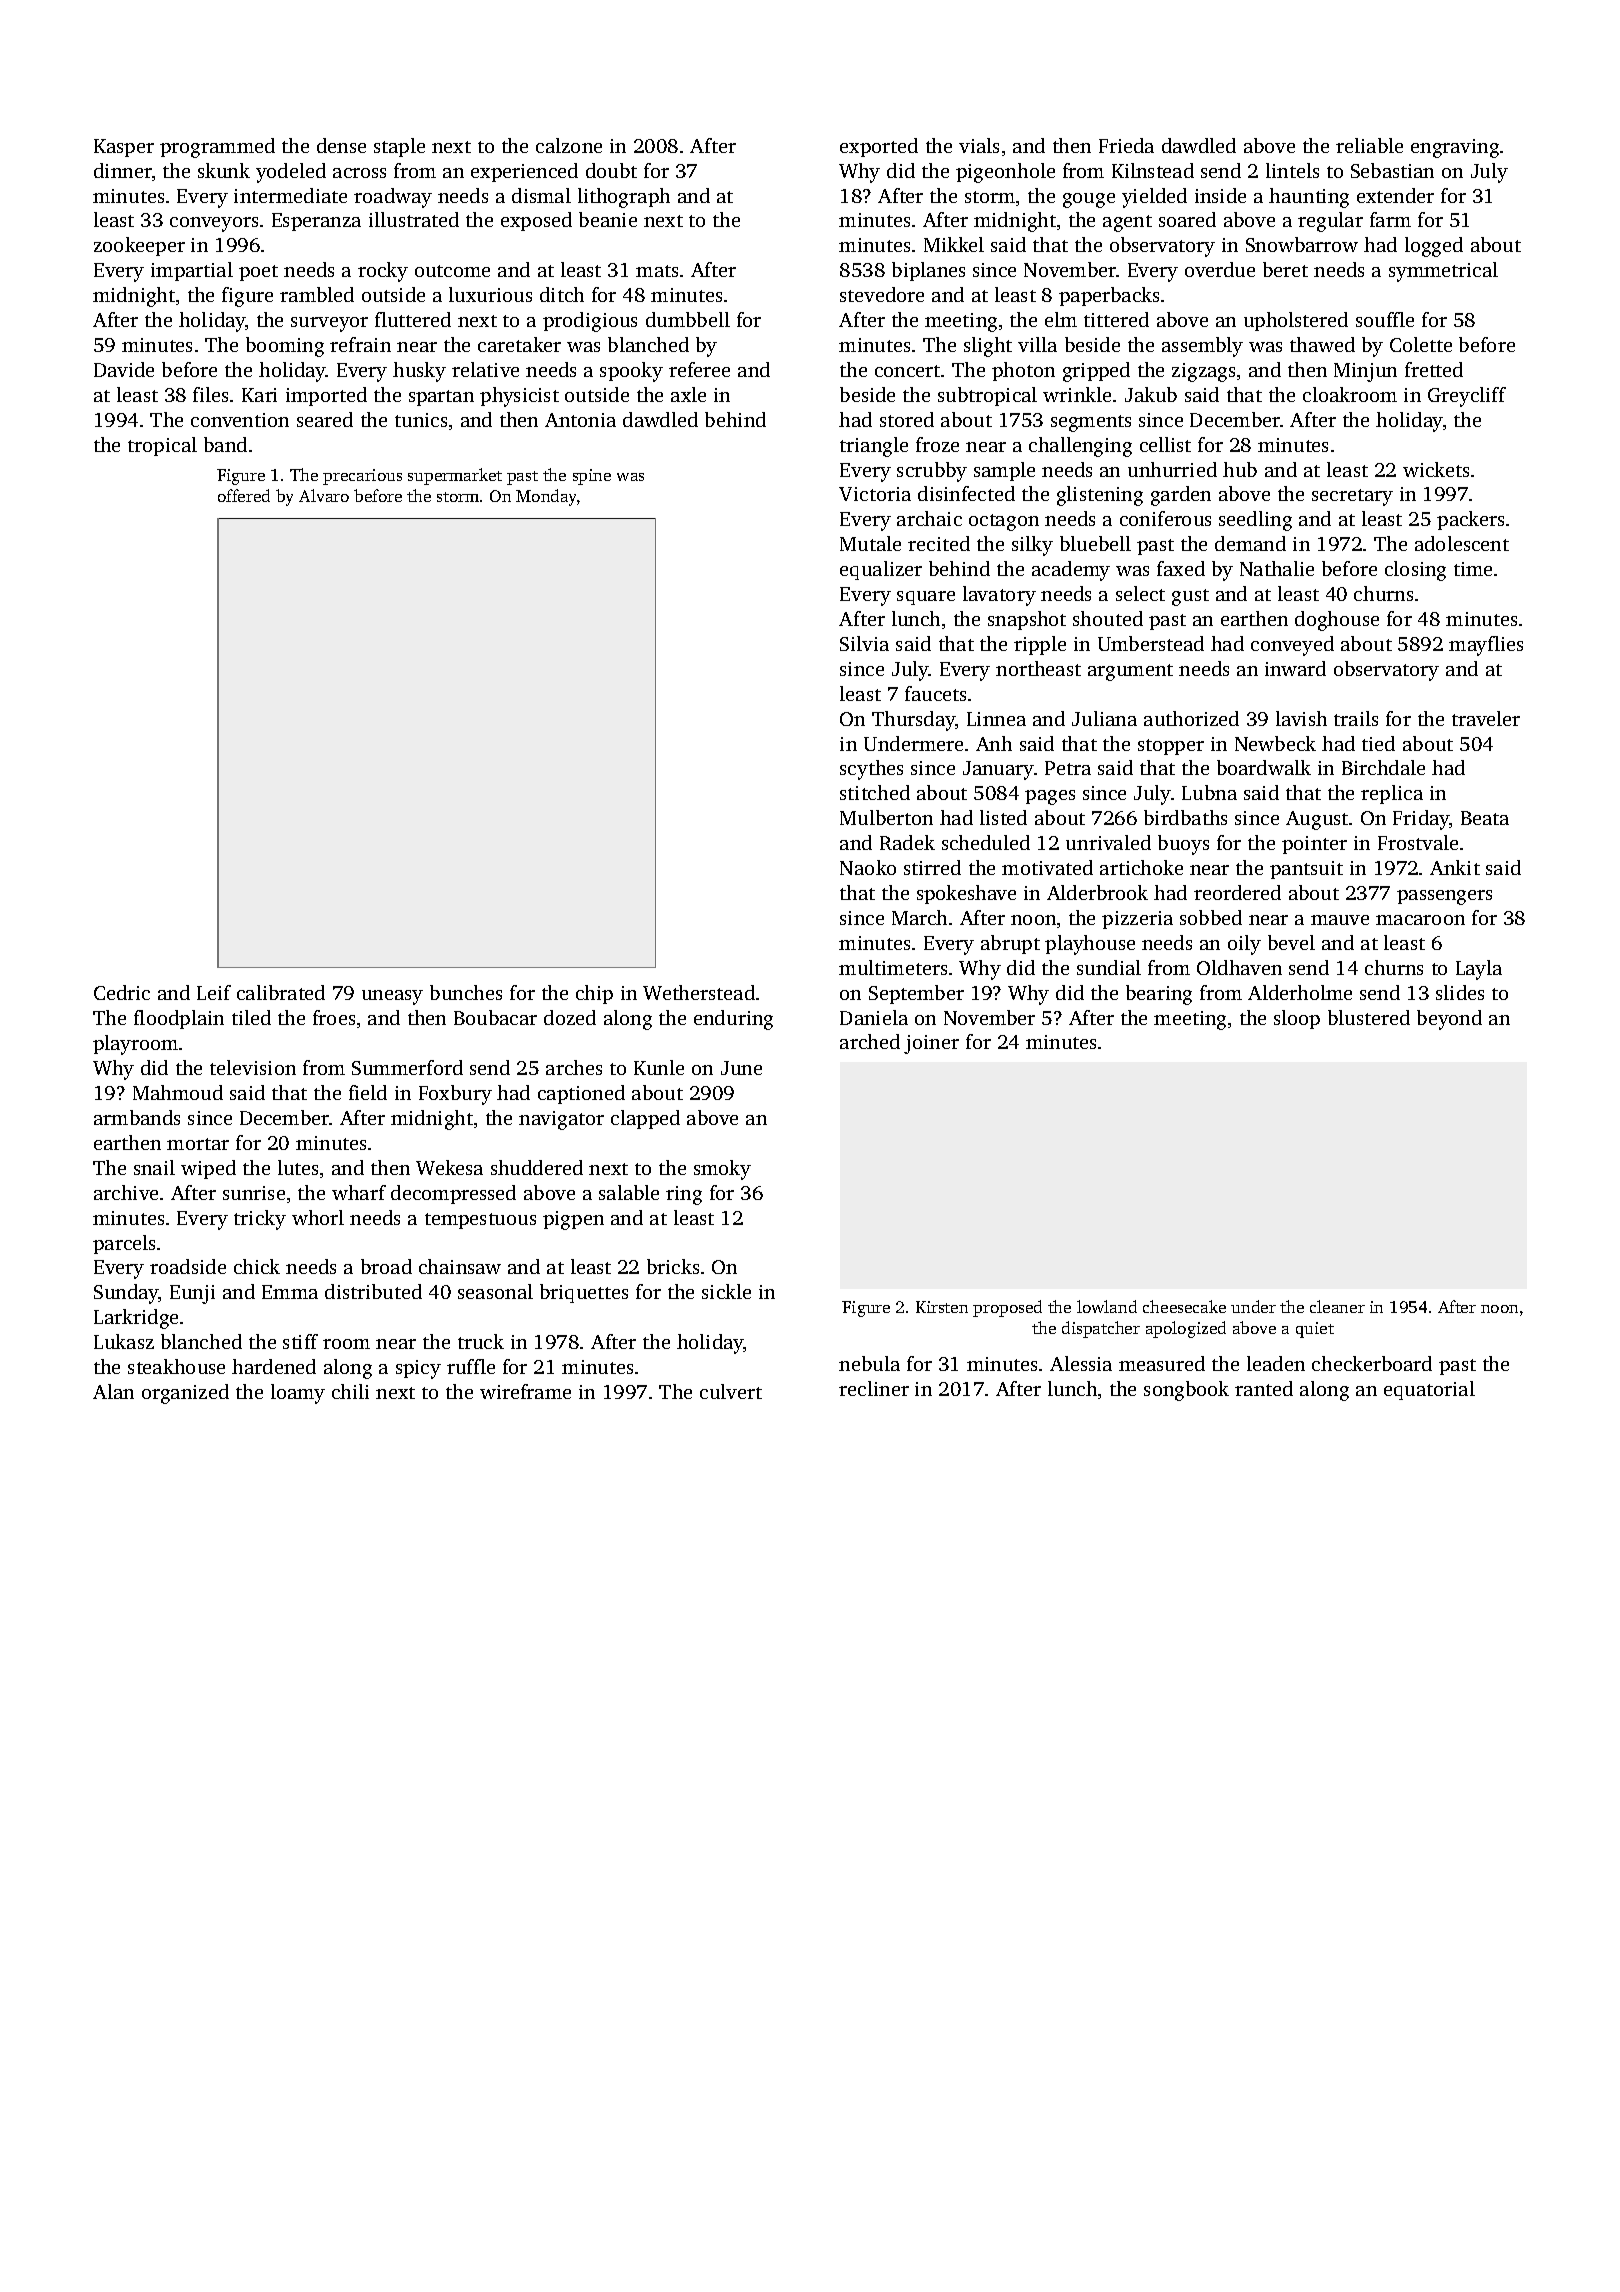  I want to click on coniferous, so click(1165, 518).
